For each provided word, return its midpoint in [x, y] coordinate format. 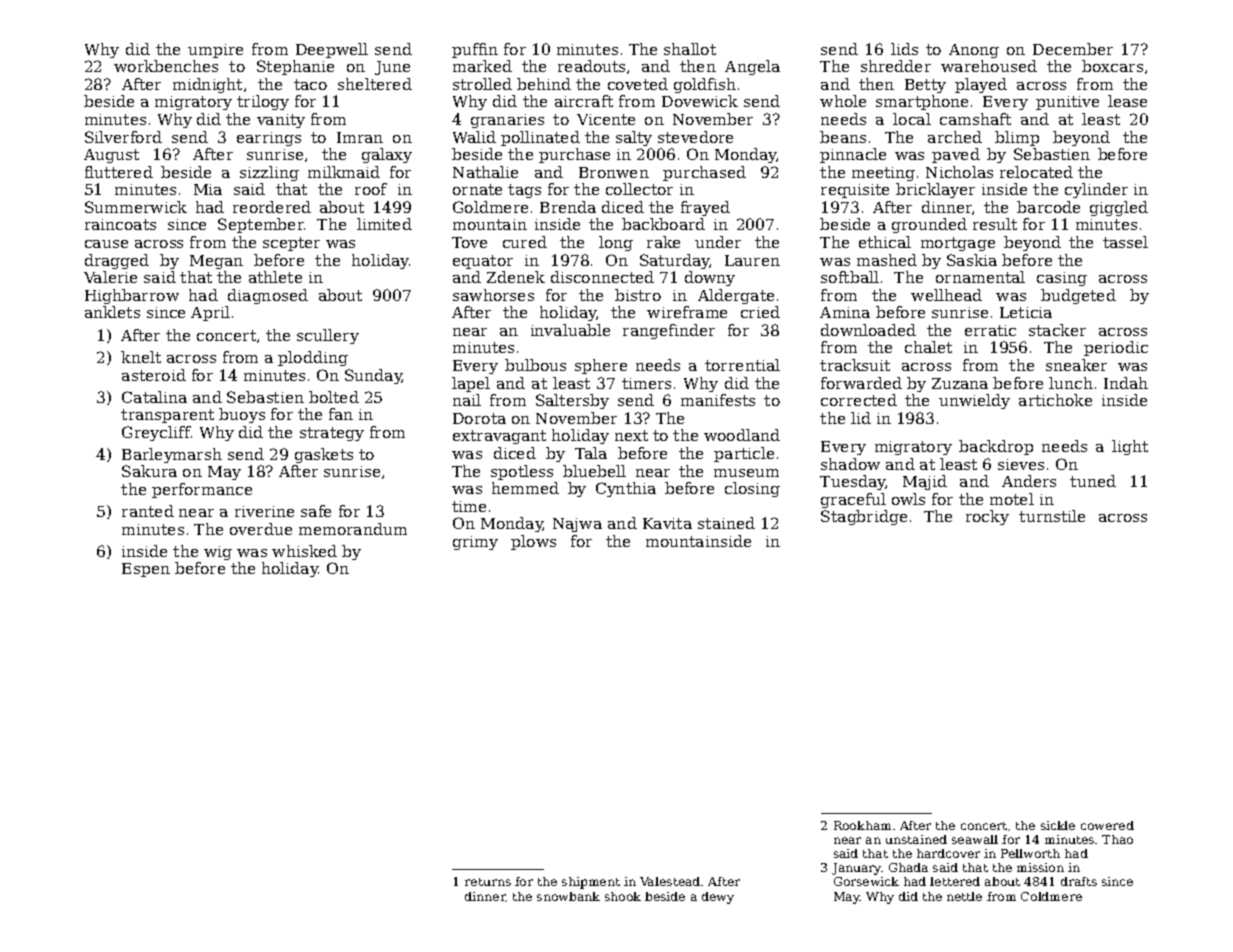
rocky [987, 517]
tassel [1125, 242]
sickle [1058, 825]
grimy [475, 543]
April [210, 313]
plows [533, 542]
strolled [482, 84]
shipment [591, 883]
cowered [1107, 825]
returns [488, 882]
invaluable [570, 330]
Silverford [123, 137]
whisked [304, 551]
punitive [1067, 103]
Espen [146, 570]
